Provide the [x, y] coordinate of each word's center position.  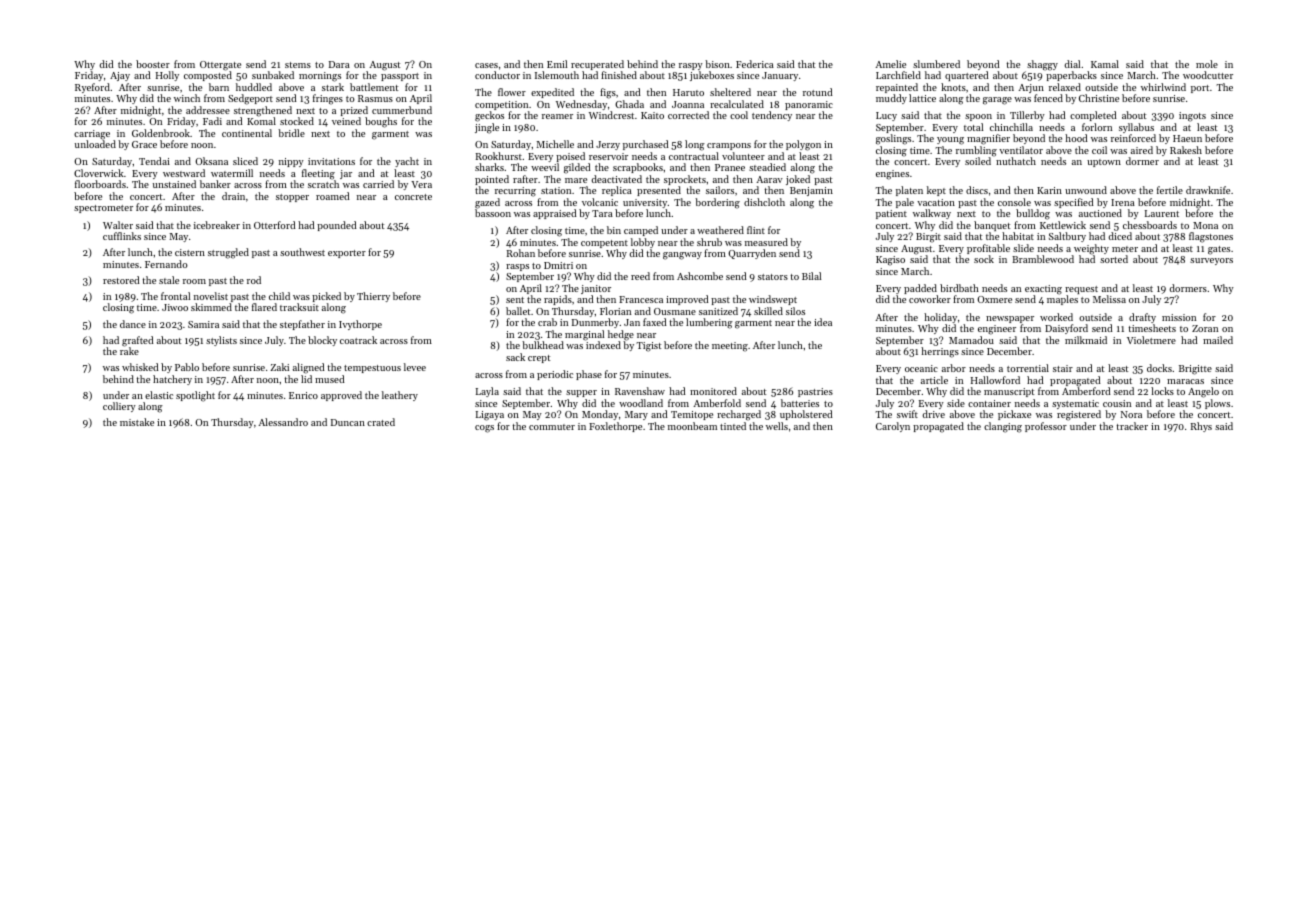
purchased [645, 145]
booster [153, 64]
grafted [137, 341]
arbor [954, 368]
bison [717, 64]
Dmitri [558, 265]
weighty [1091, 249]
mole [1207, 64]
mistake [137, 422]
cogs [484, 429]
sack [515, 357]
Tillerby [1027, 116]
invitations [331, 161]
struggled [228, 253]
